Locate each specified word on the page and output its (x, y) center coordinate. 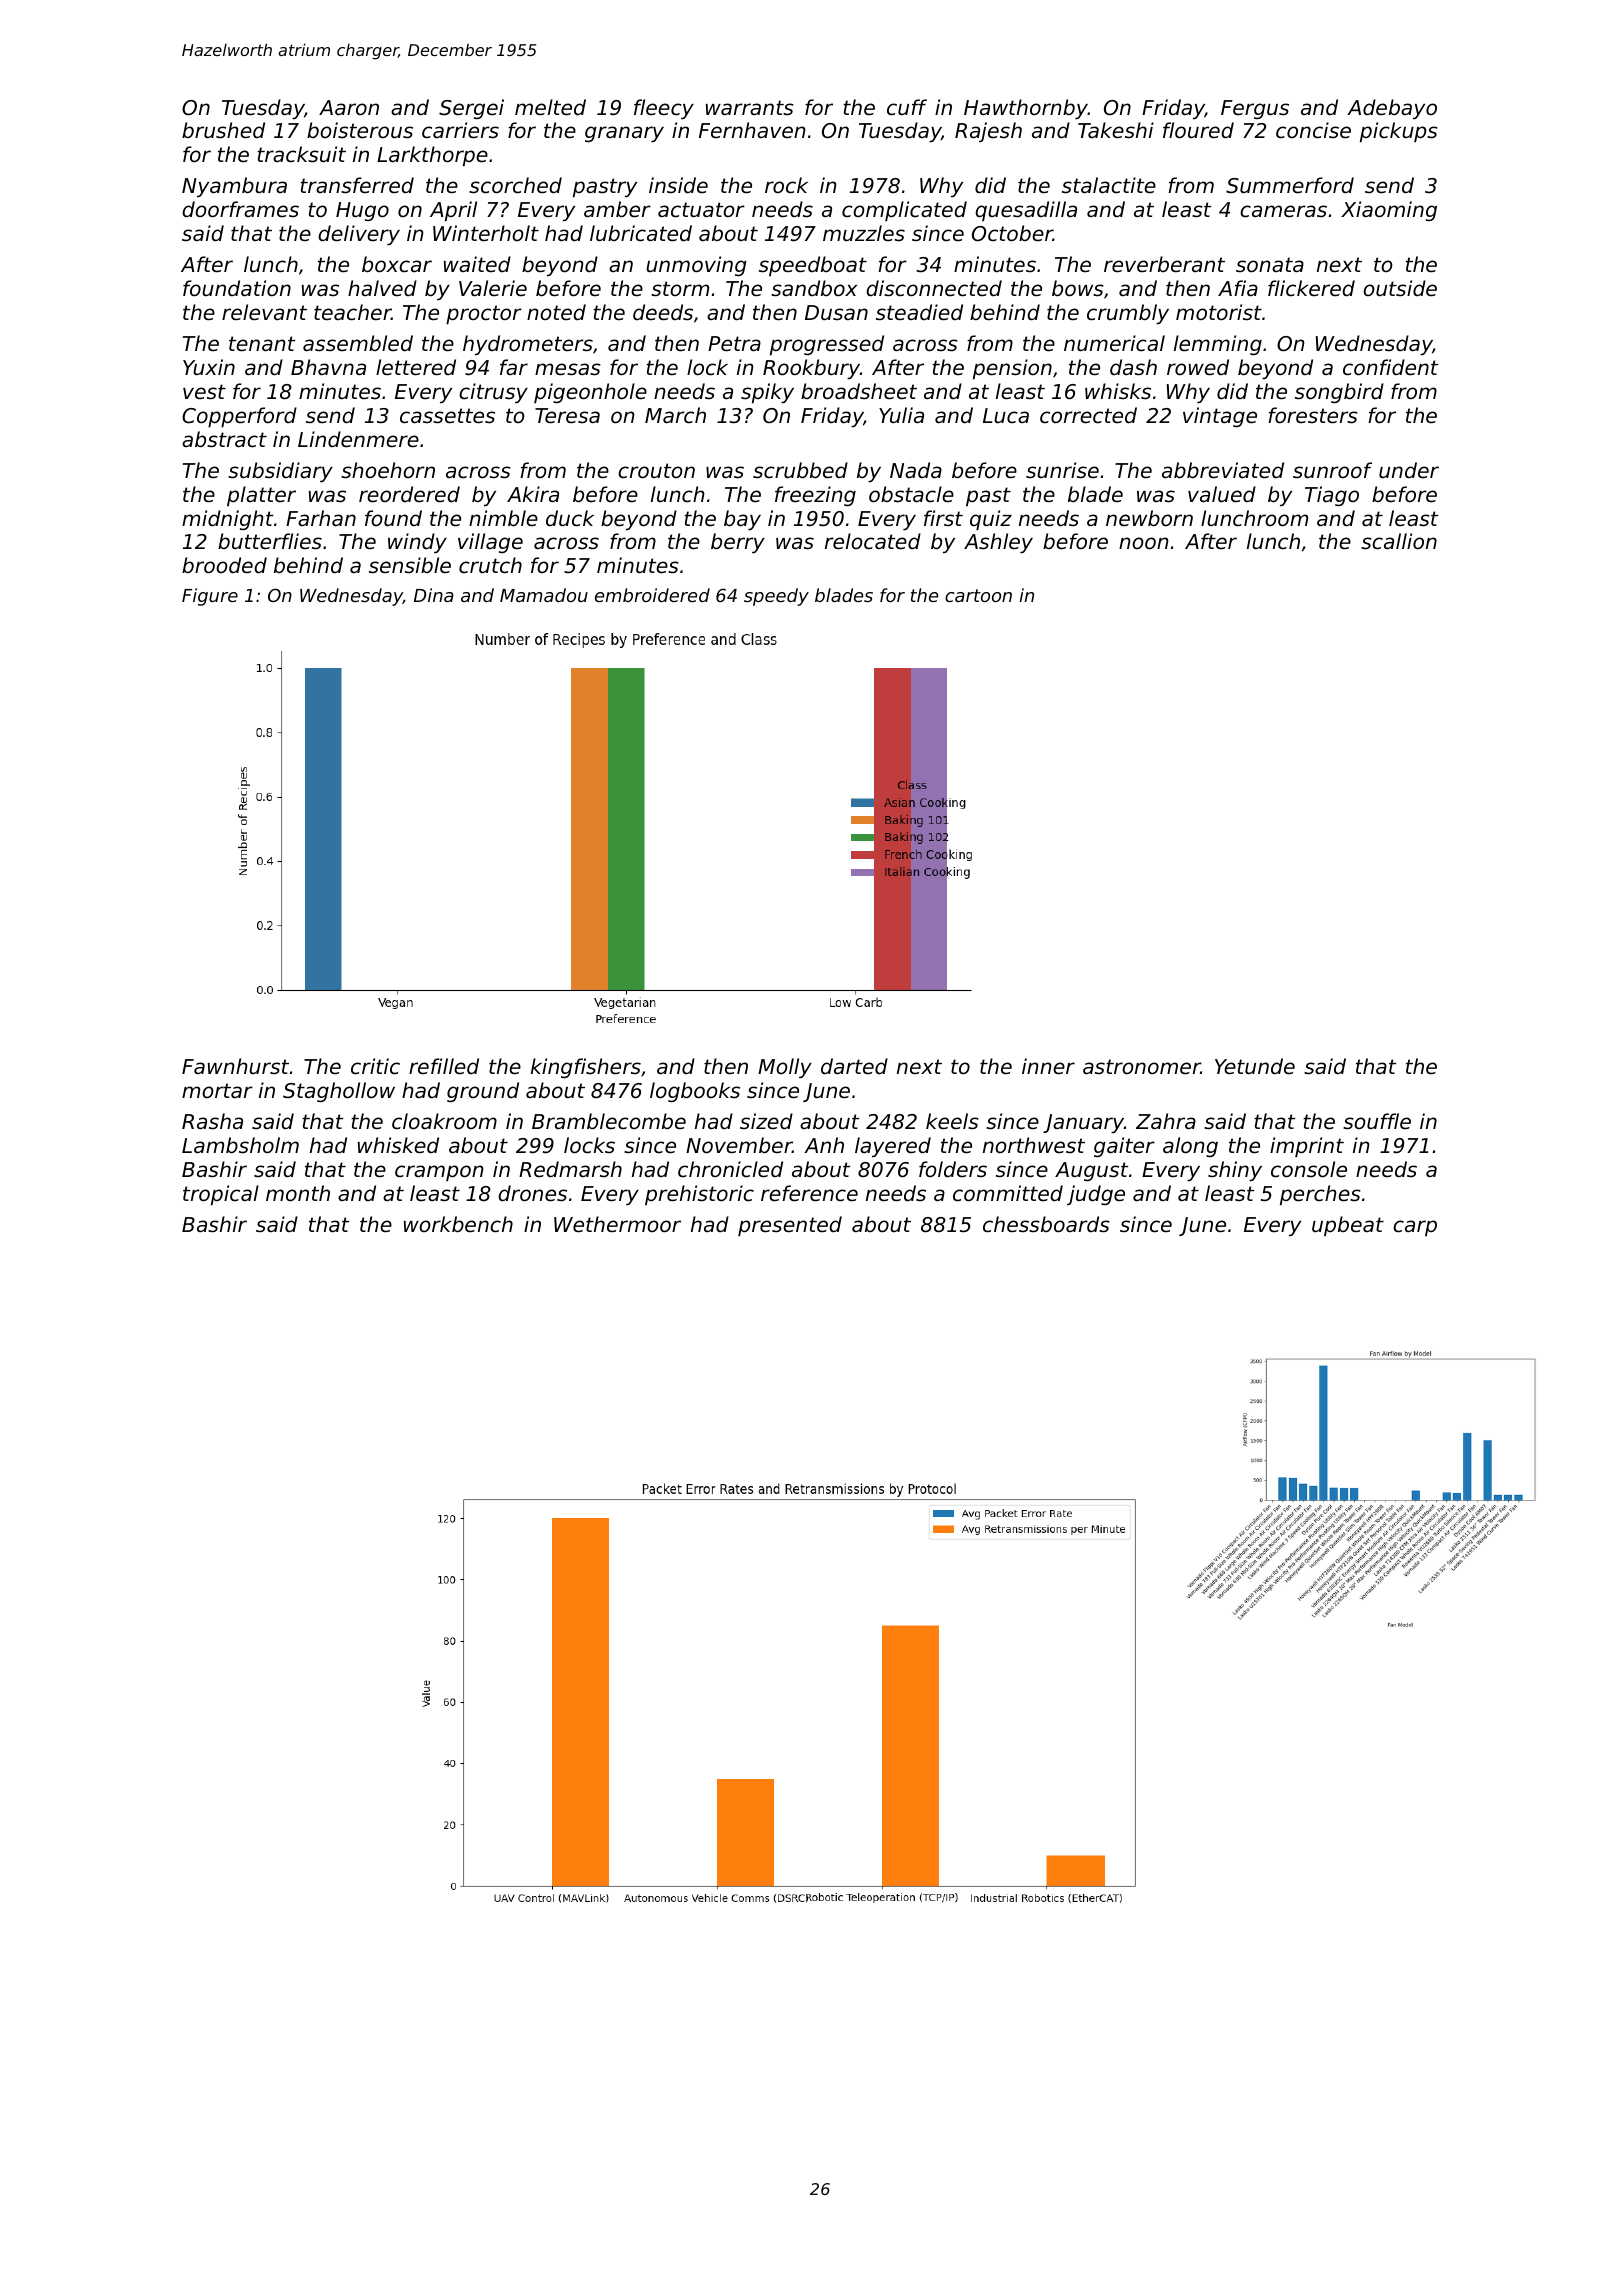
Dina (434, 595)
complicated (904, 211)
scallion (1399, 541)
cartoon (978, 595)
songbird (1339, 393)
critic (375, 1066)
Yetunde (1255, 1066)
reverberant (1164, 264)
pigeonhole (590, 393)
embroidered (652, 595)
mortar (217, 1090)
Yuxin (209, 367)
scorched (515, 185)
